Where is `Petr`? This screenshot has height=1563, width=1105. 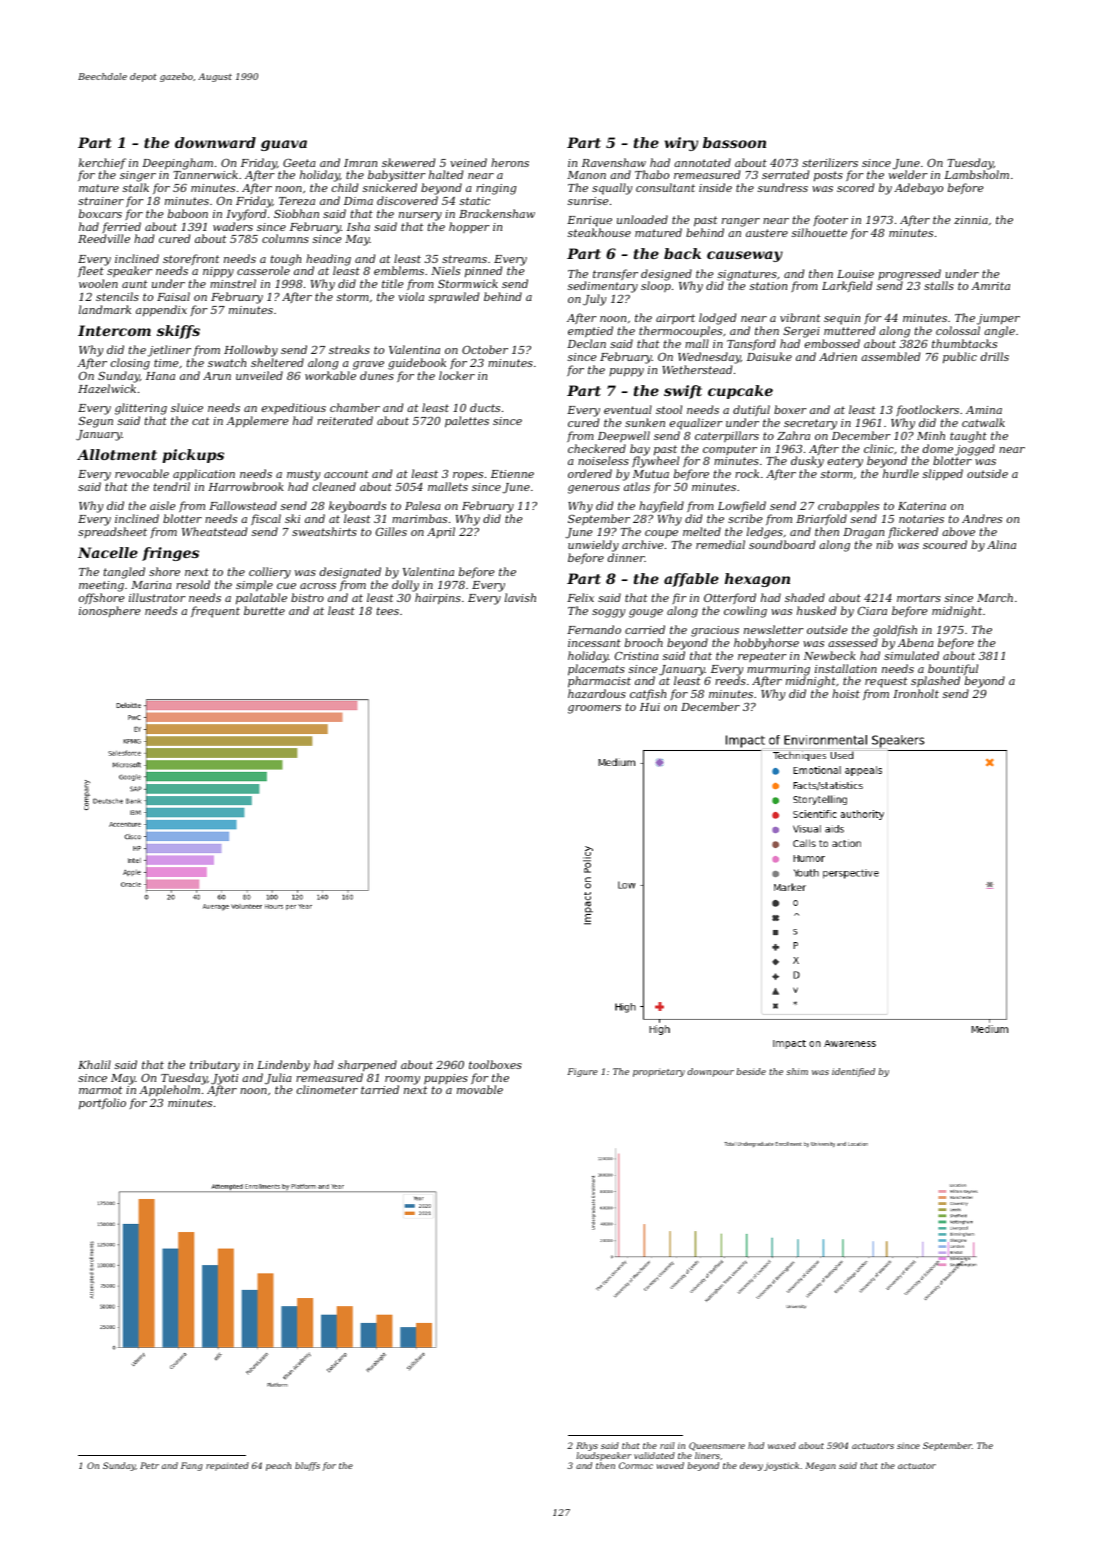
Petr is located at coordinates (149, 1465).
